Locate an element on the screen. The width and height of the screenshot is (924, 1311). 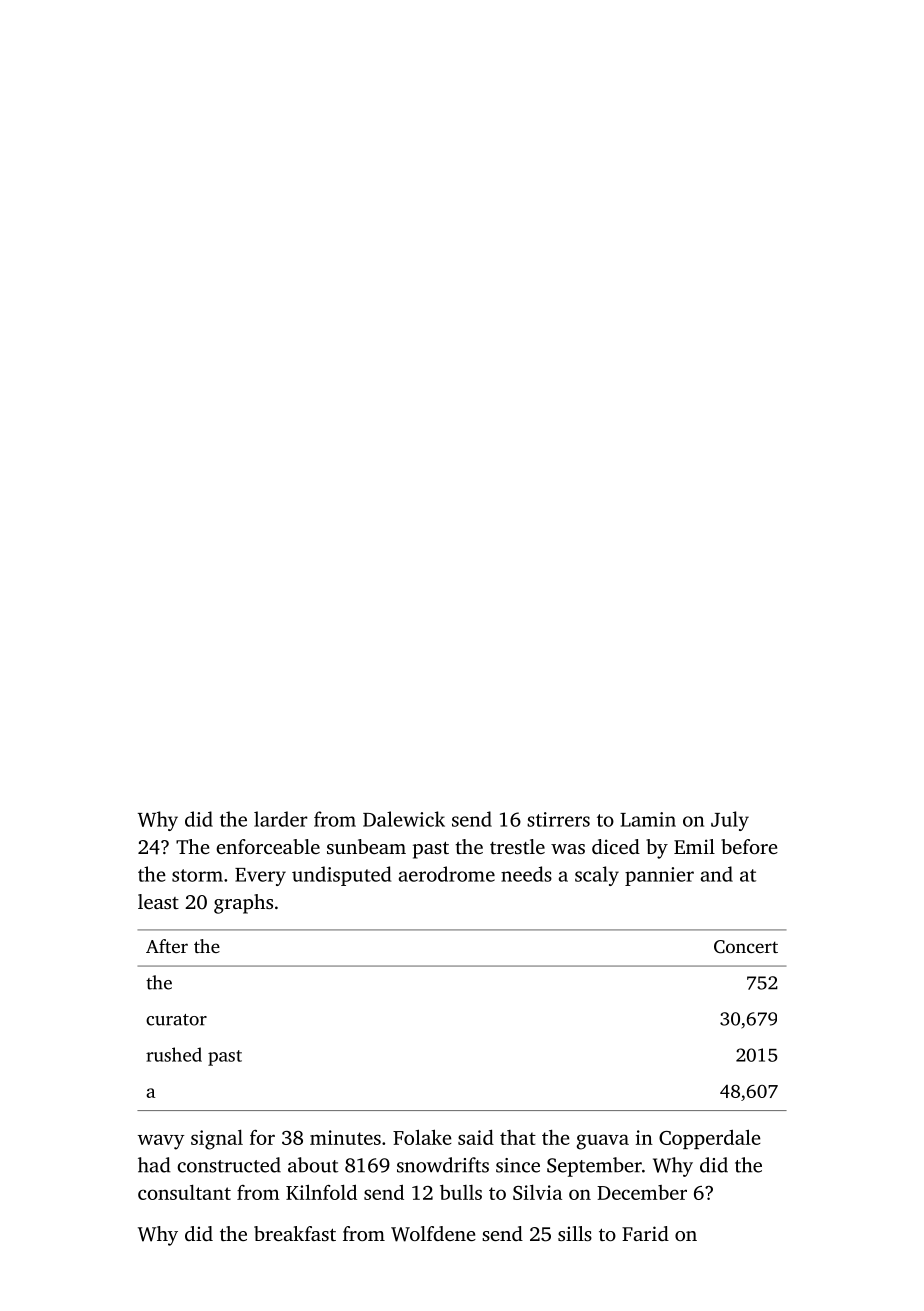
Concert is located at coordinates (746, 947).
